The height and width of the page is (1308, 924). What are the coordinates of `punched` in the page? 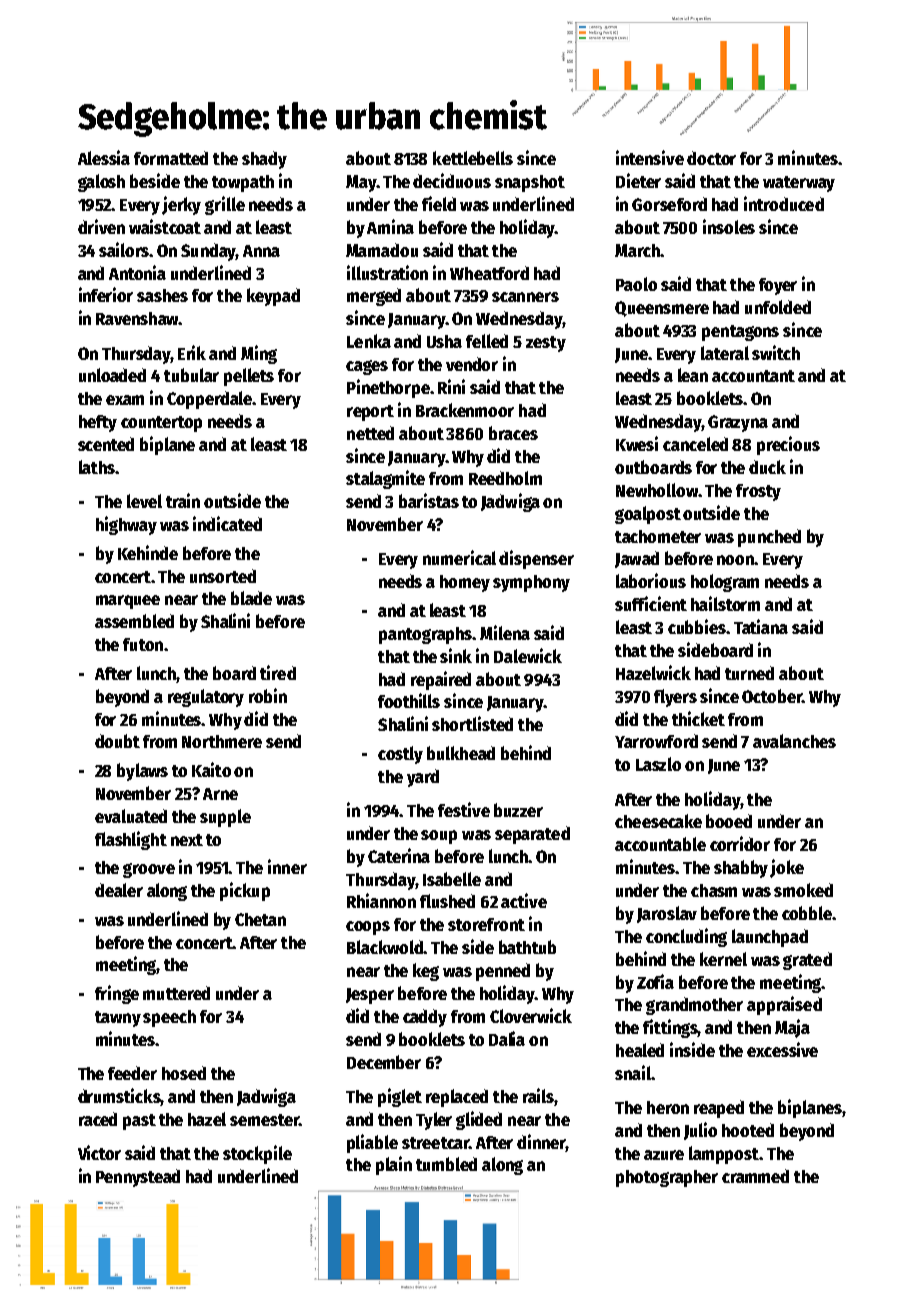 It's located at (769, 538).
